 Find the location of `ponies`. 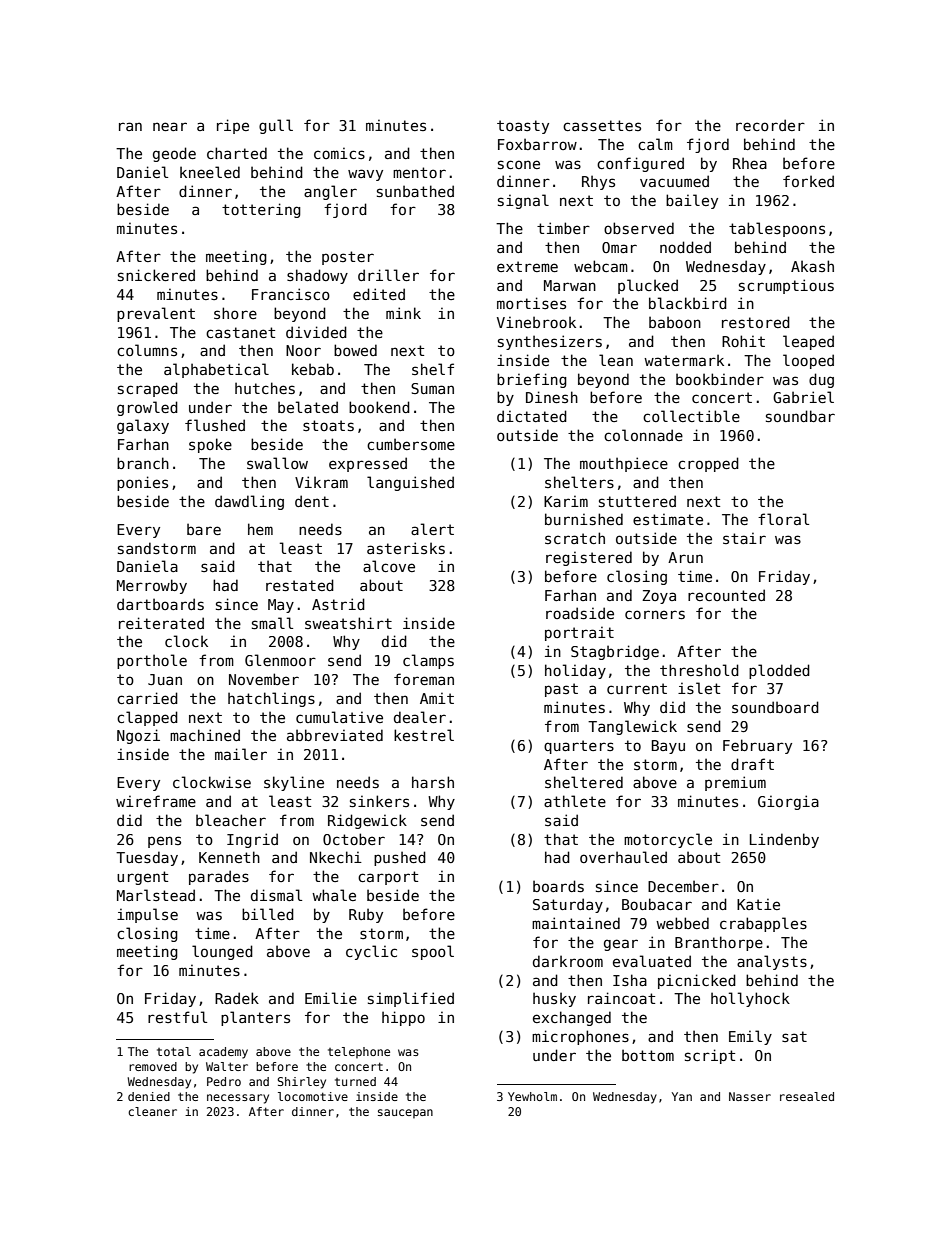

ponies is located at coordinates (142, 483).
